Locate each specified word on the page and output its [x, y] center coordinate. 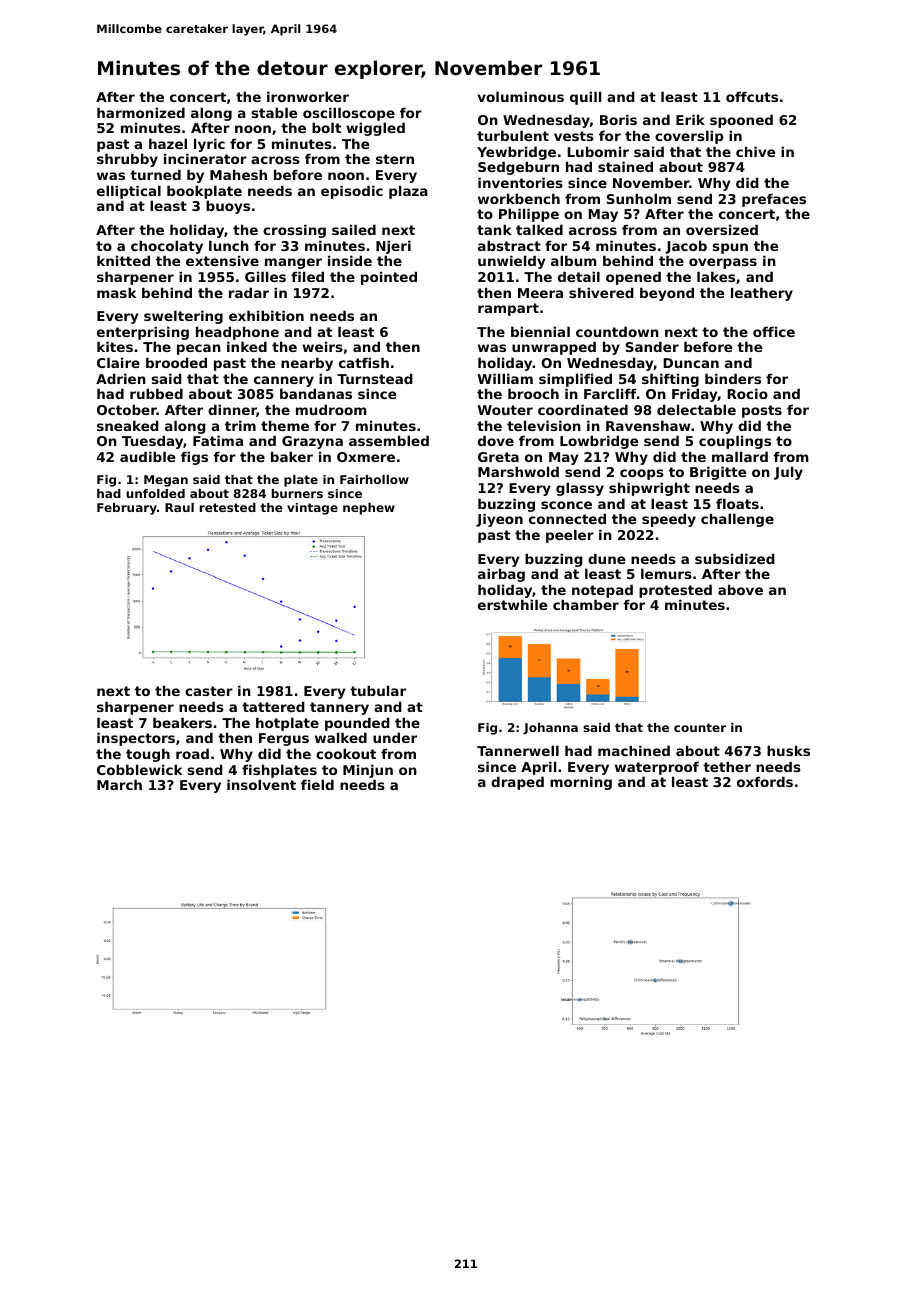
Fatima [218, 440]
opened [633, 278]
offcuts [752, 96]
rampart [508, 309]
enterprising [143, 333]
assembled [389, 440]
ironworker [308, 96]
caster [209, 691]
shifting [670, 380]
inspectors [136, 739]
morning [581, 783]
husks [788, 750]
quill [585, 98]
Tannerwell [518, 750]
